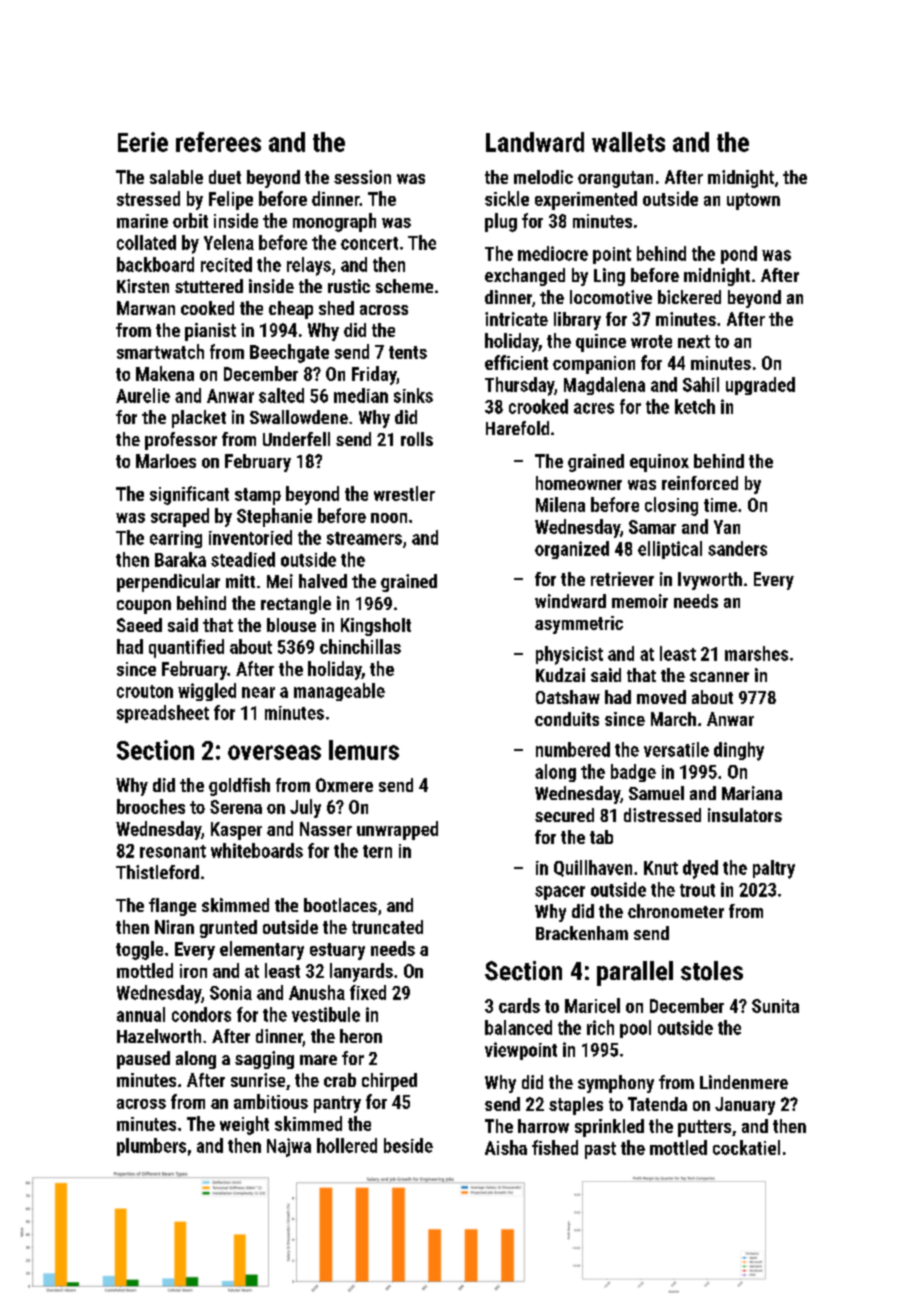 The height and width of the document is (1314, 924). I want to click on equinox, so click(659, 463).
